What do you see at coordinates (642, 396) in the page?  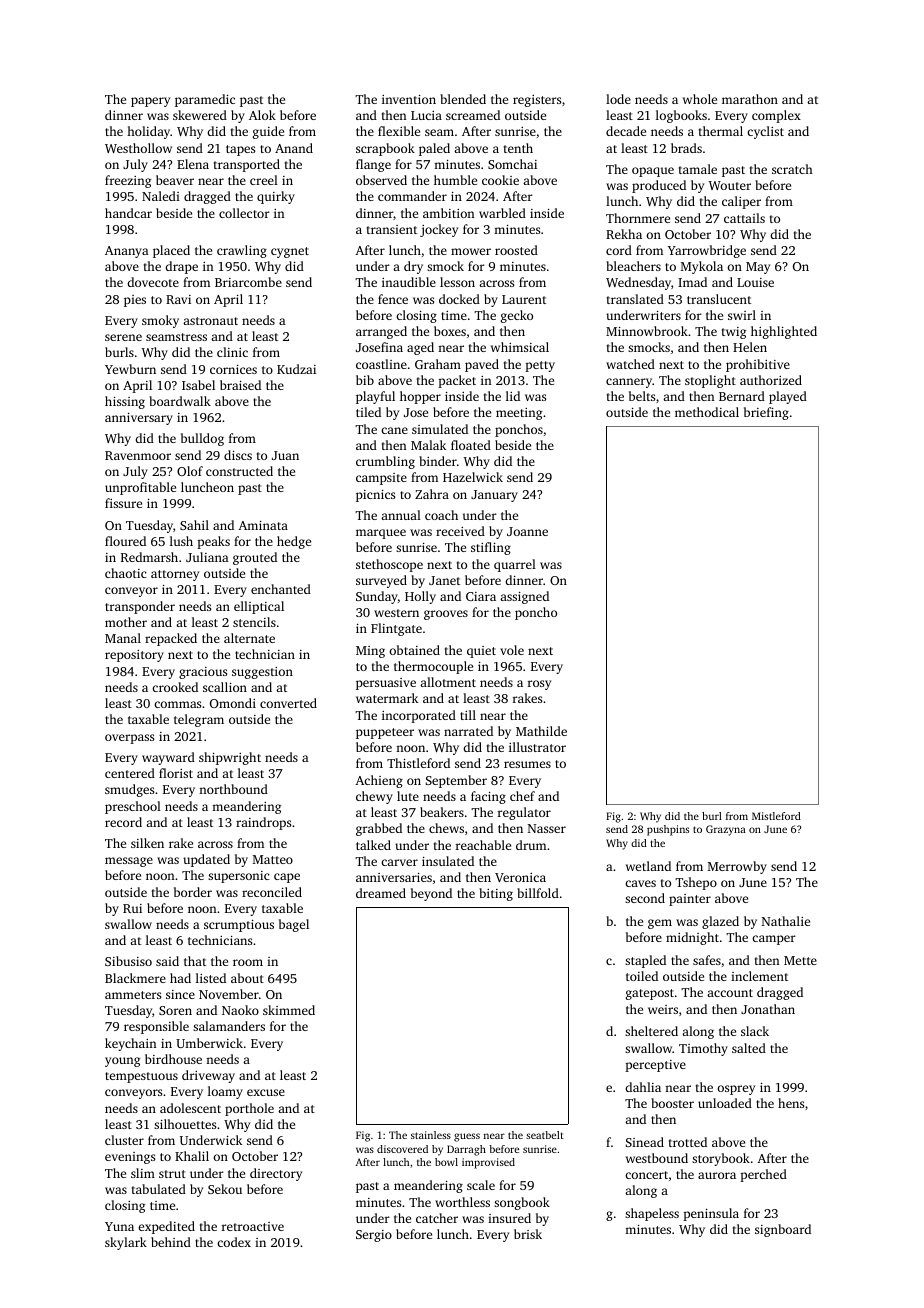 I see `belts` at bounding box center [642, 396].
